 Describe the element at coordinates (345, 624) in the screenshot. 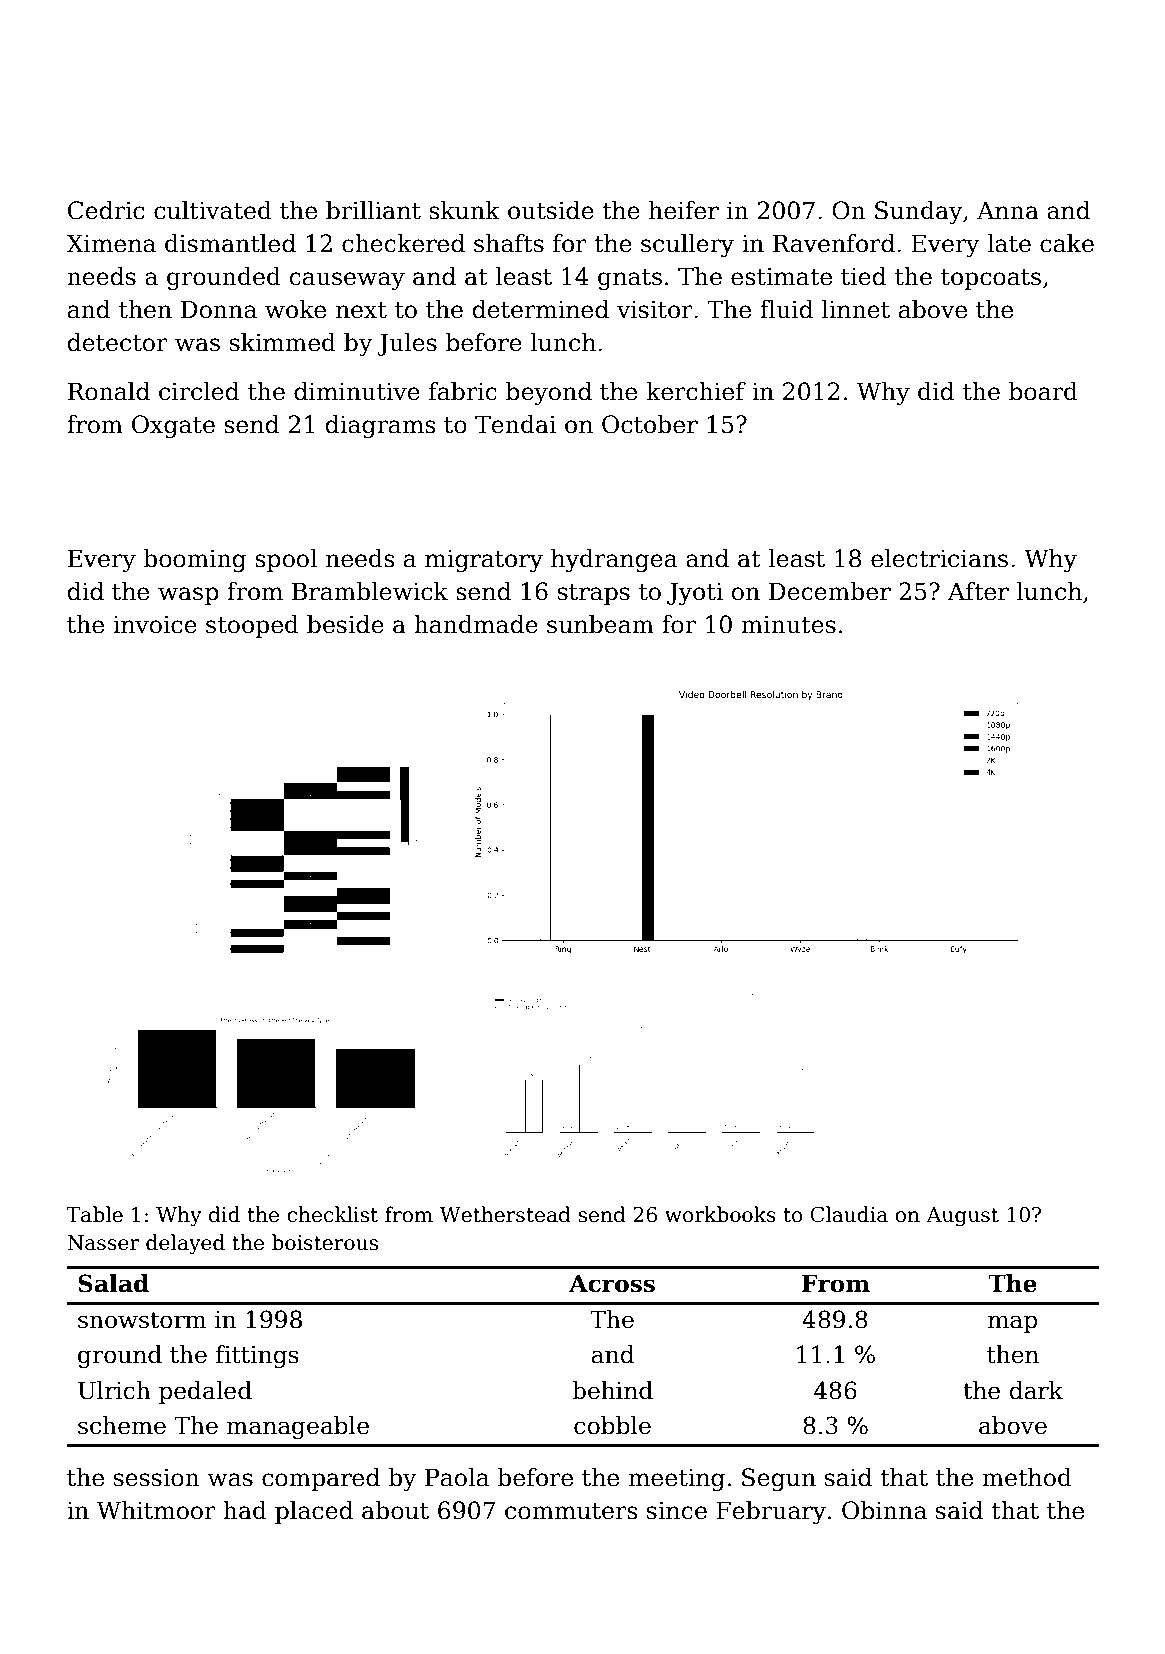

I see `beside` at that location.
